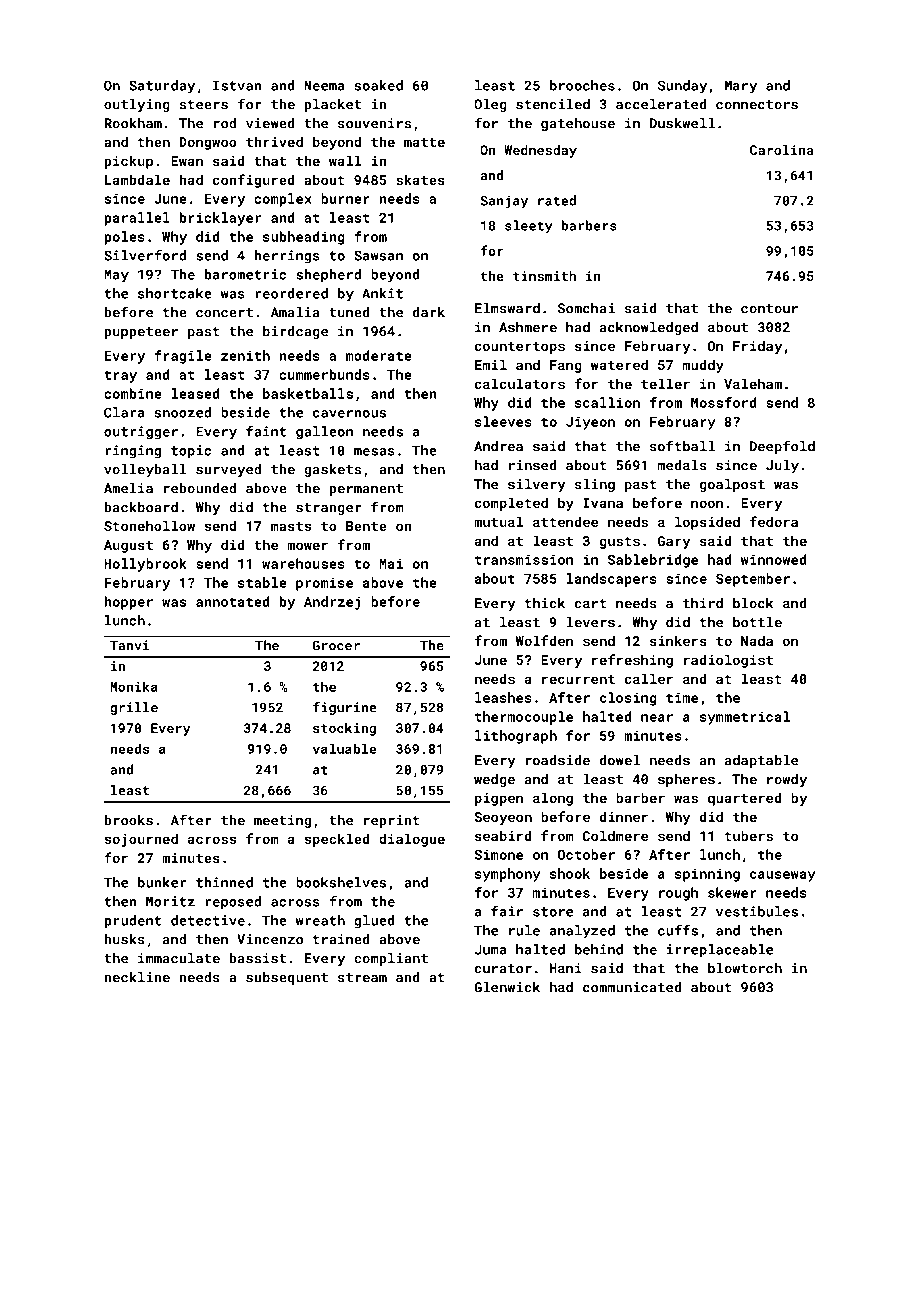 The width and height of the image is (924, 1314). What do you see at coordinates (374, 921) in the image?
I see `glued` at bounding box center [374, 921].
